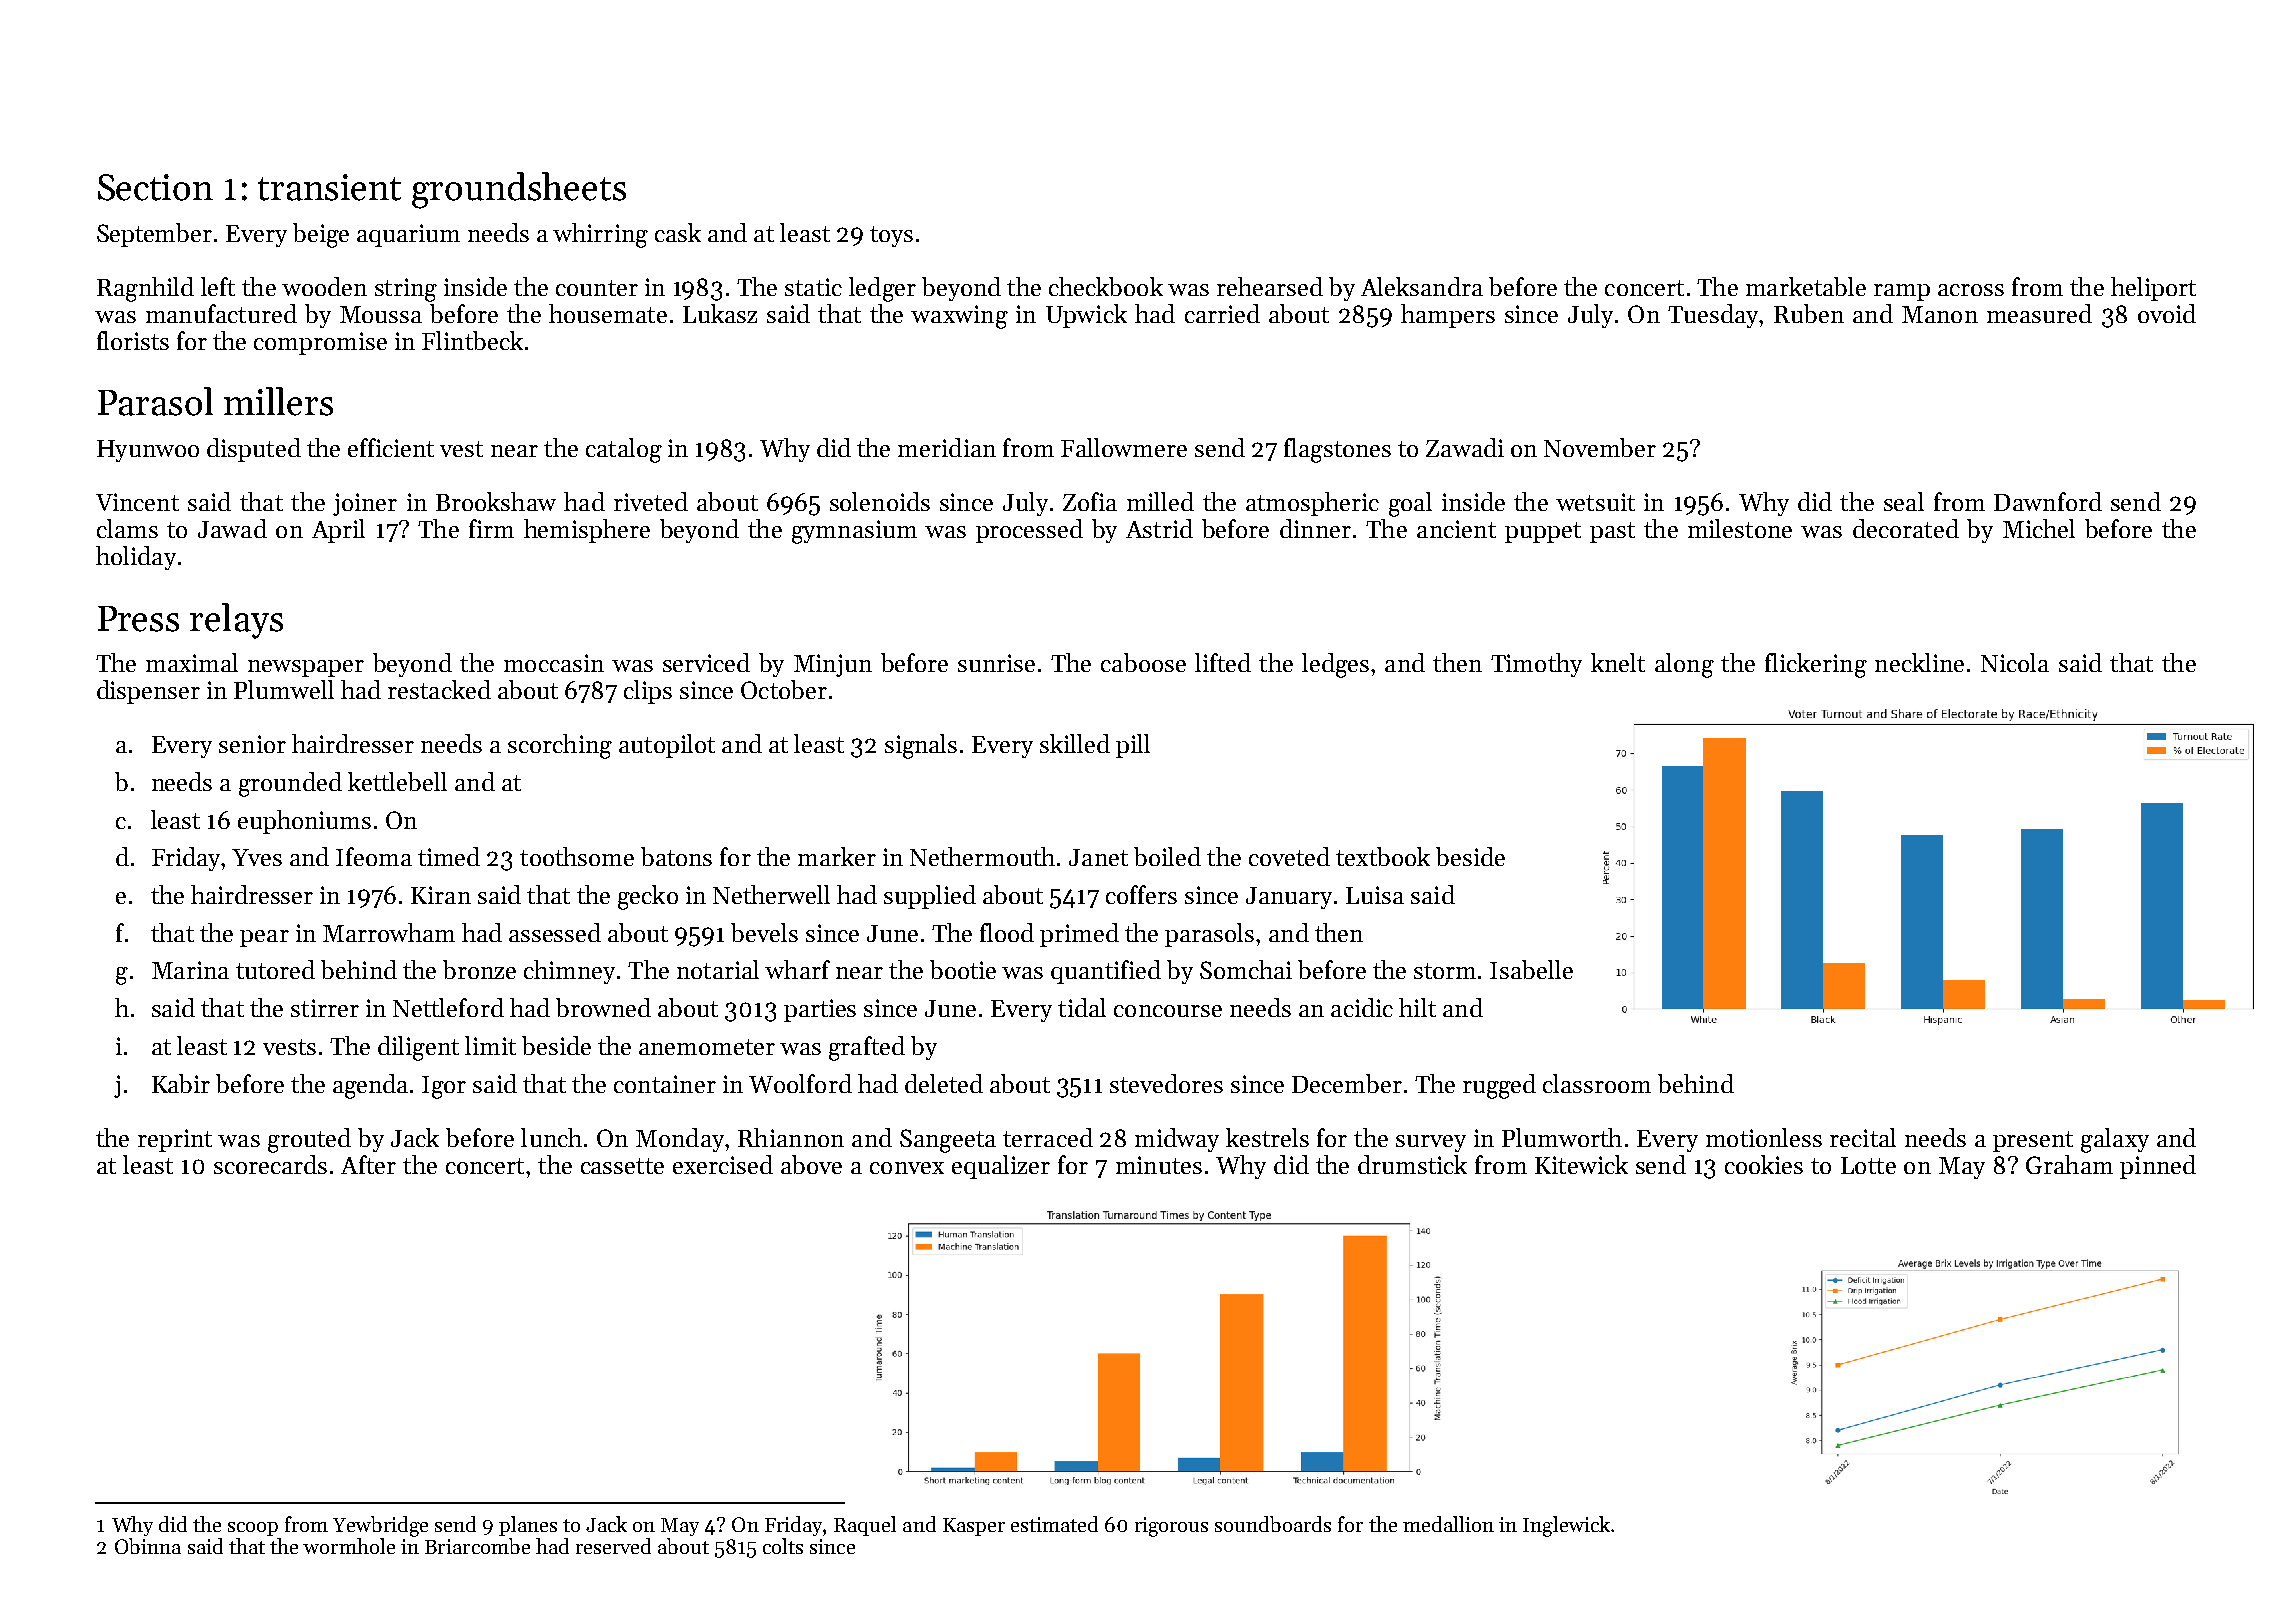 The width and height of the image is (2292, 1620). What do you see at coordinates (175, 1140) in the image?
I see `reprint` at bounding box center [175, 1140].
